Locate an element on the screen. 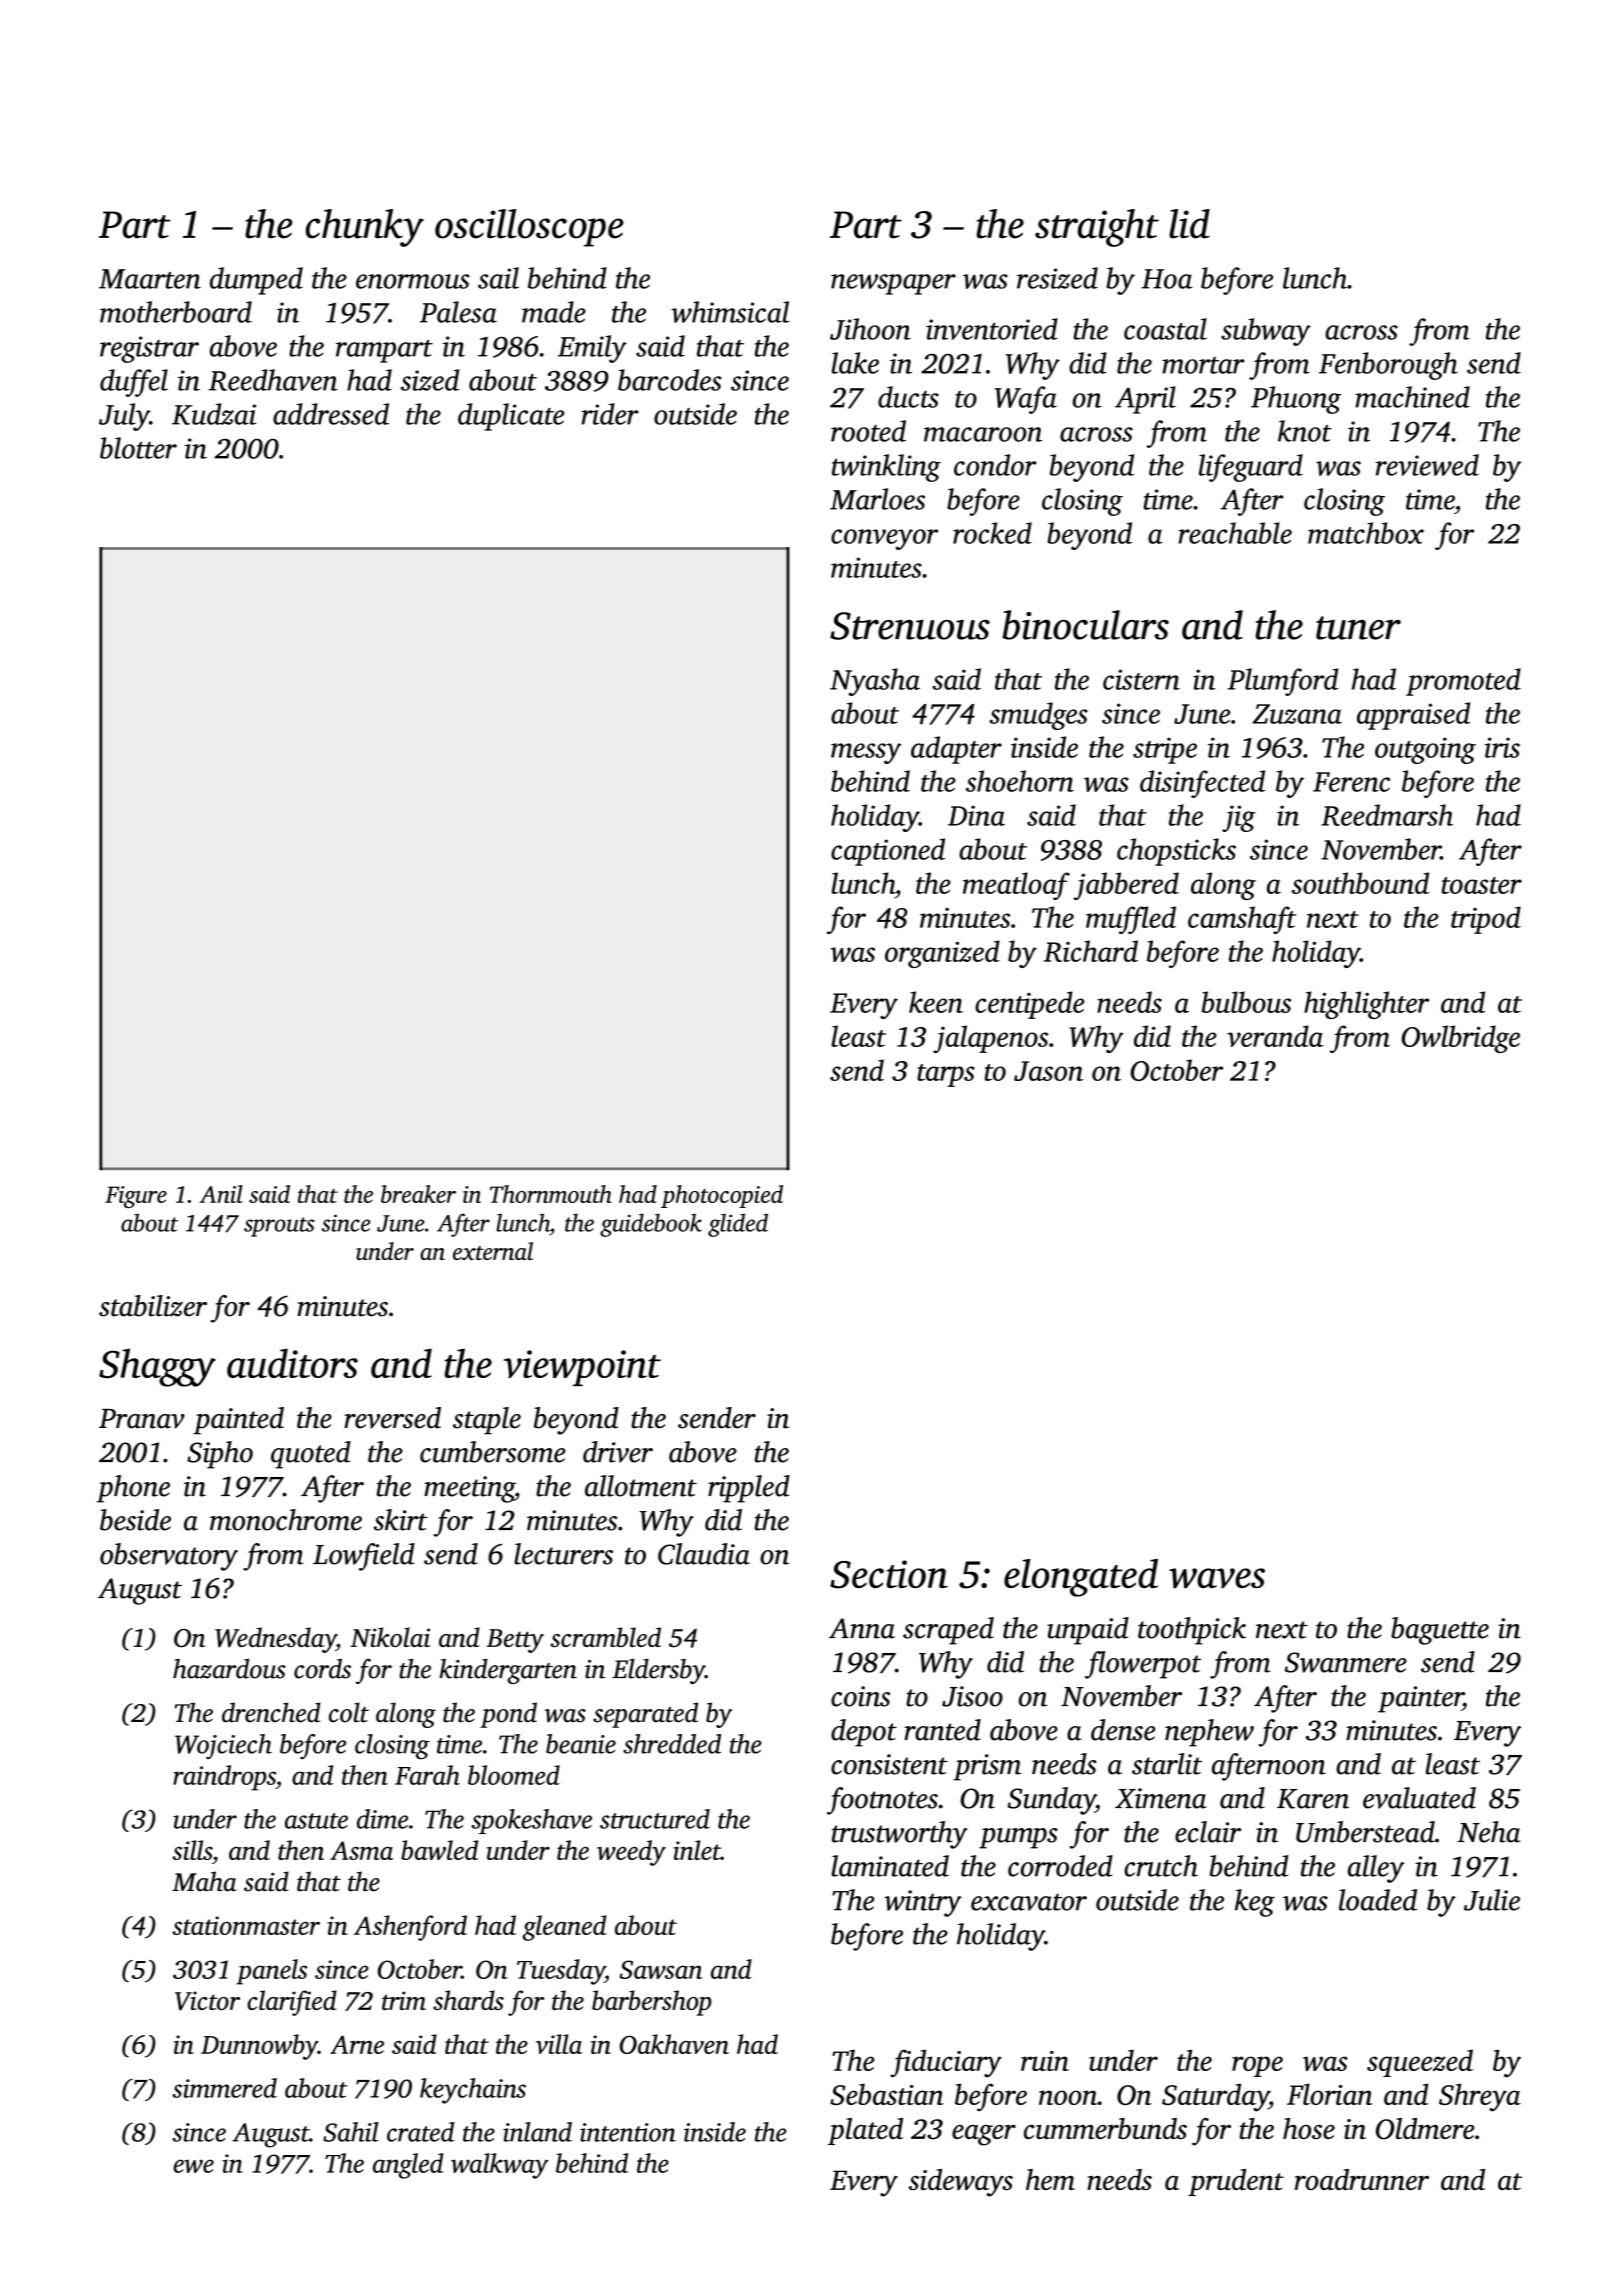  Plumford is located at coordinates (1283, 682).
